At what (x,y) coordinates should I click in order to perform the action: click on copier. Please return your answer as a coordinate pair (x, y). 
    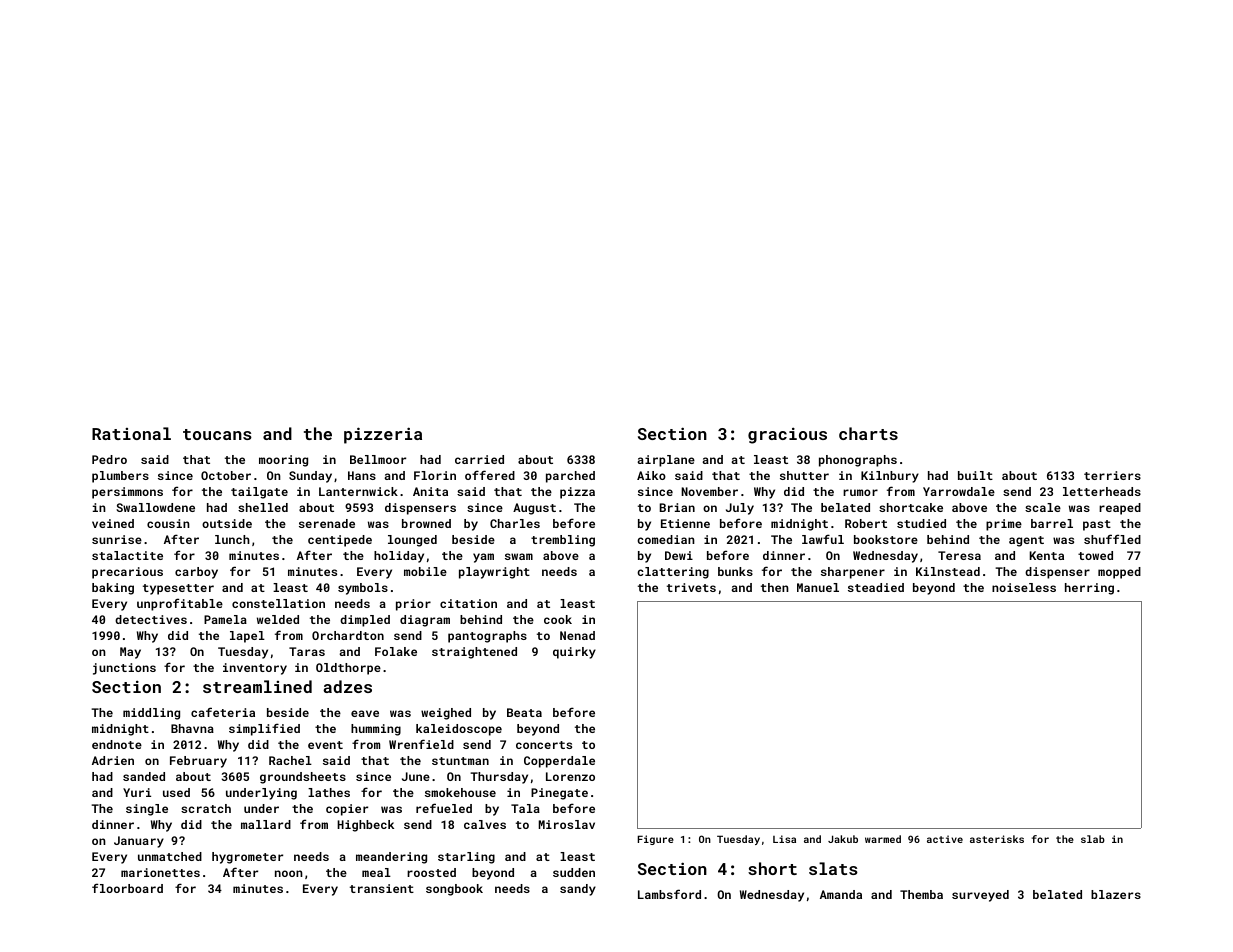
    Looking at the image, I should click on (347, 810).
